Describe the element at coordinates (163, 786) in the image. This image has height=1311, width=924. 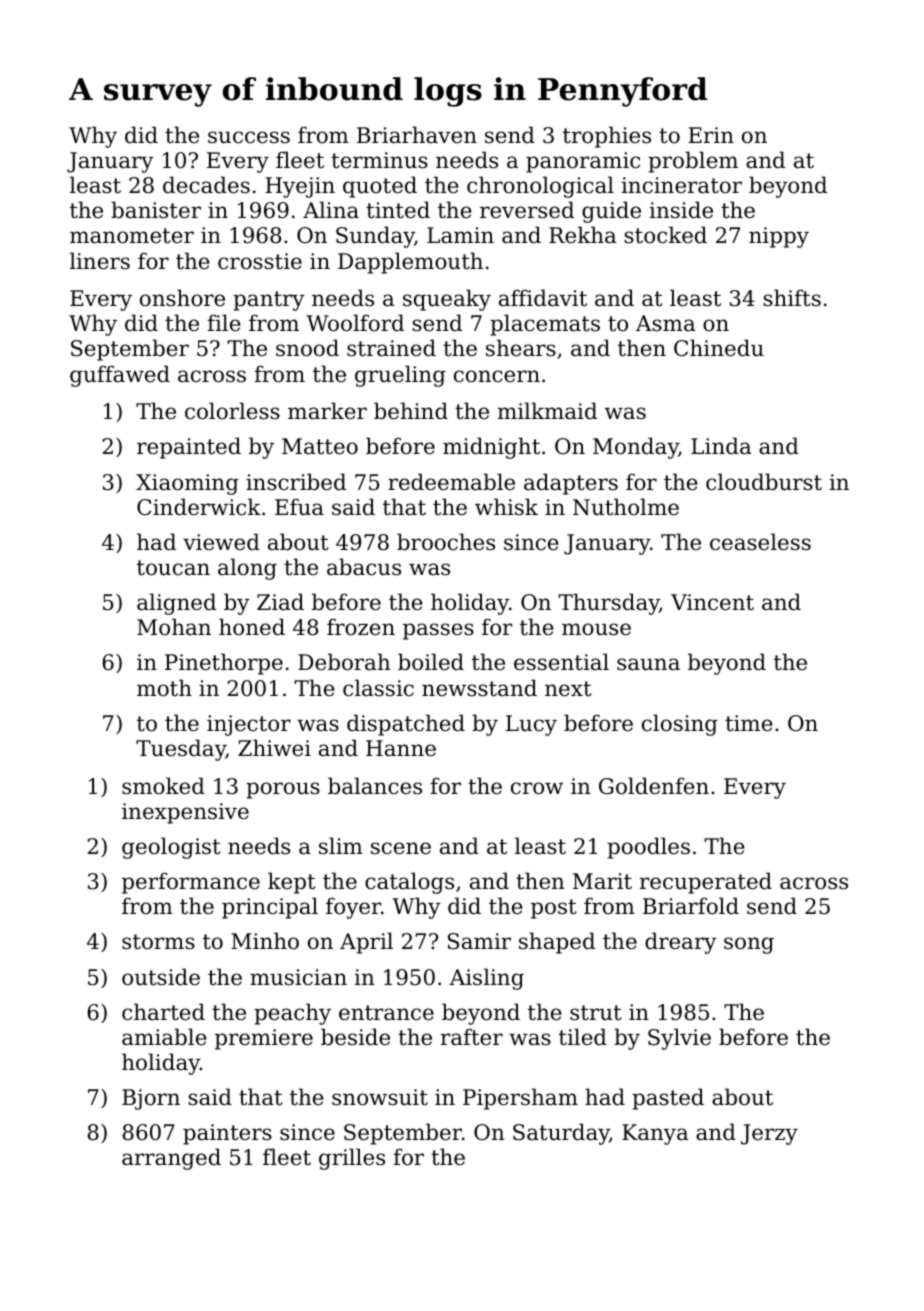
I see `smoked` at that location.
